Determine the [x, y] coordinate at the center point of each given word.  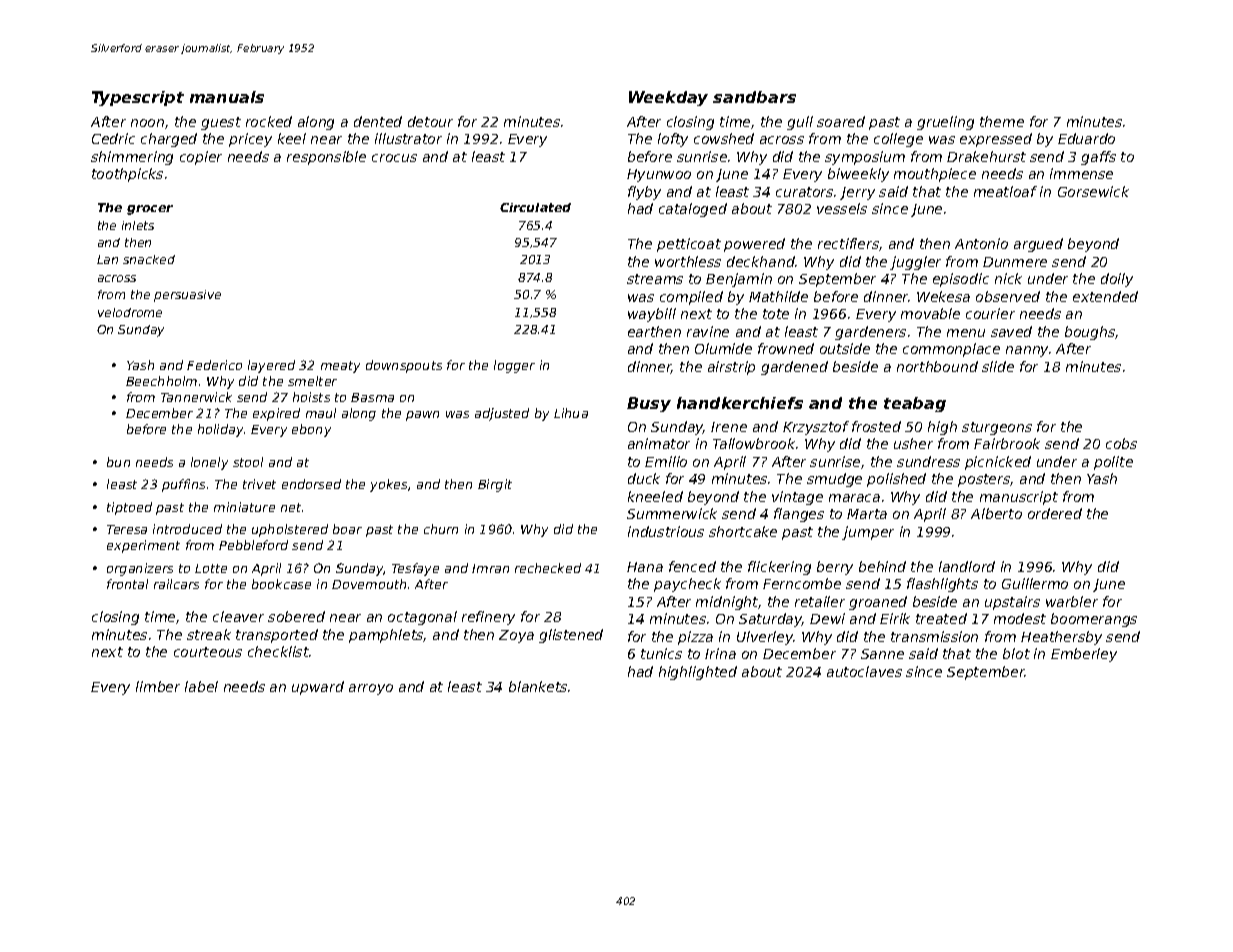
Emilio [666, 461]
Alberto [996, 513]
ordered [1055, 513]
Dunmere [1015, 262]
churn [441, 529]
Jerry [857, 193]
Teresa [127, 529]
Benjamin [739, 280]
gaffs [1098, 158]
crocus [394, 158]
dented [378, 121]
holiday [220, 430]
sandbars [754, 97]
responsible [326, 158]
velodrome [130, 312]
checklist [278, 651]
